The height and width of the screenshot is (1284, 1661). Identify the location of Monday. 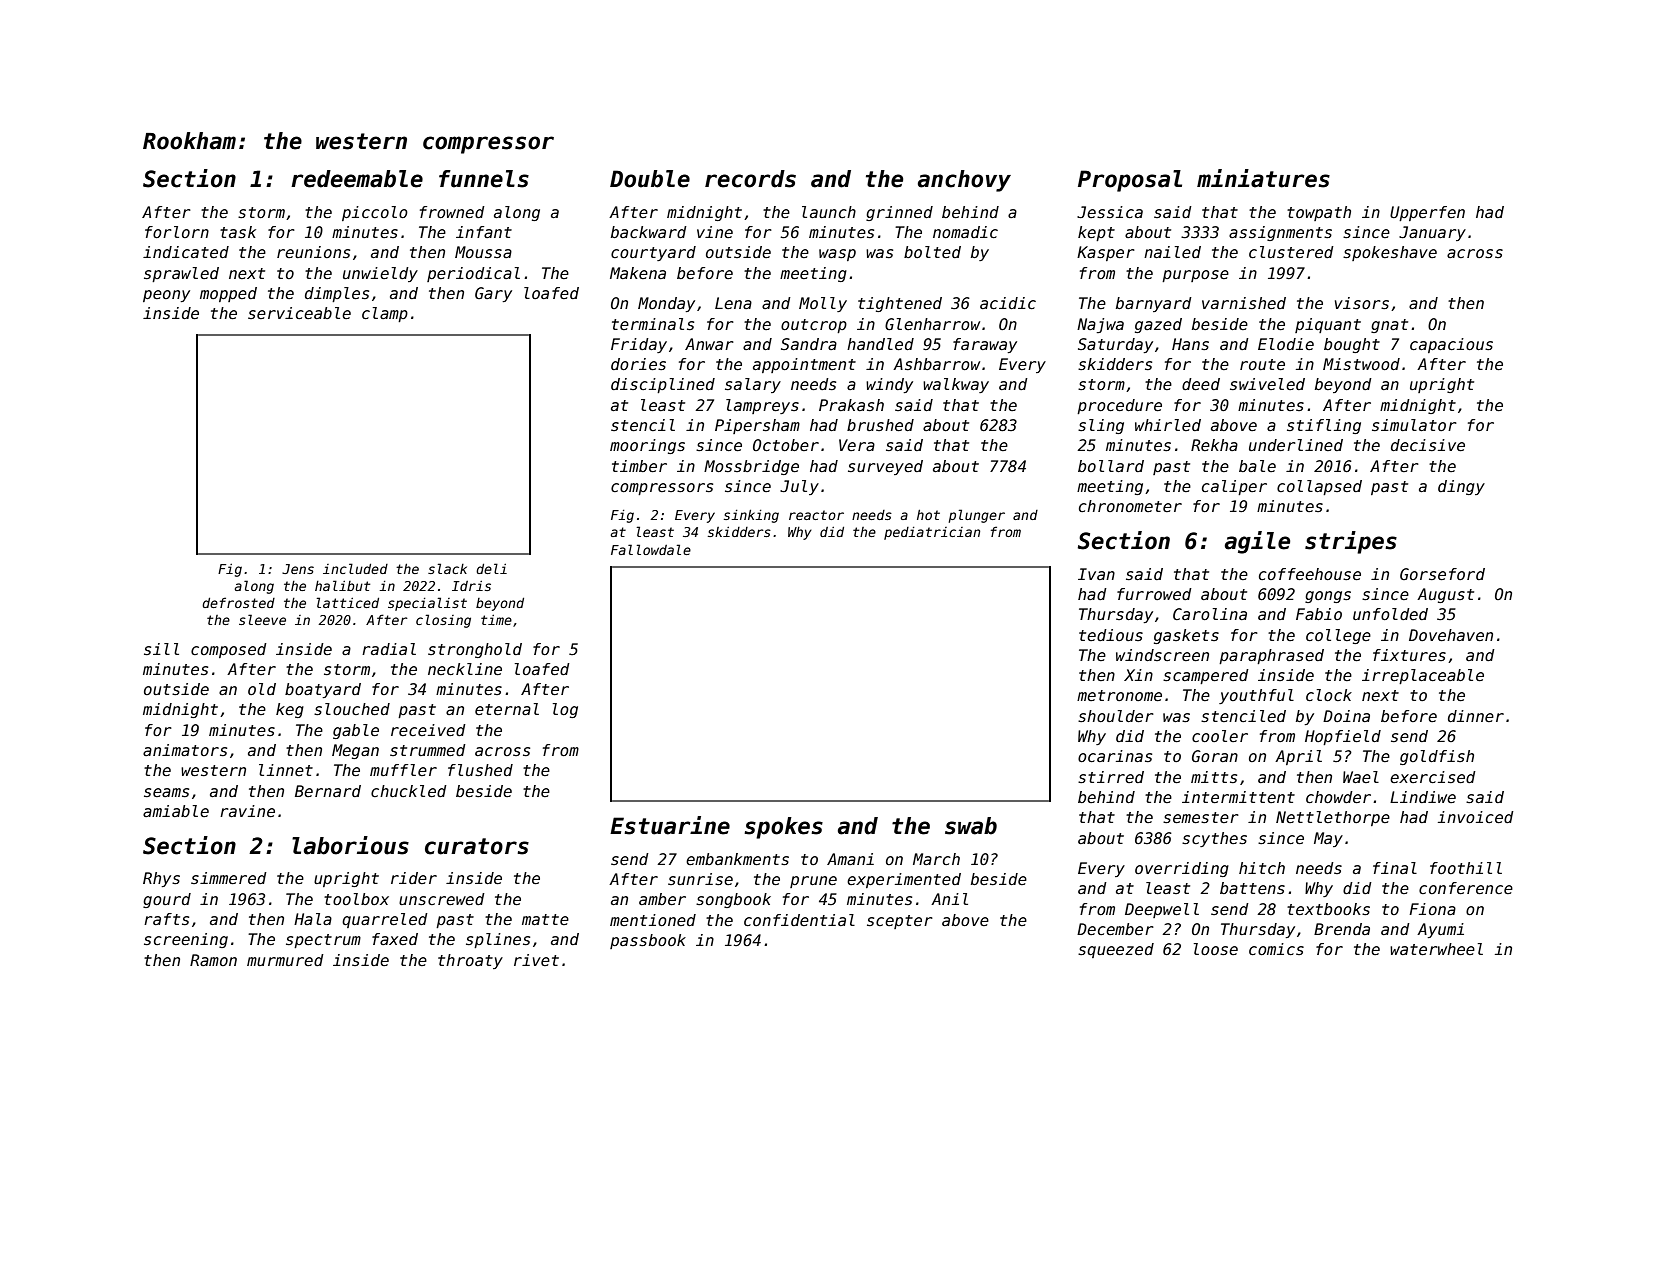
(666, 304).
